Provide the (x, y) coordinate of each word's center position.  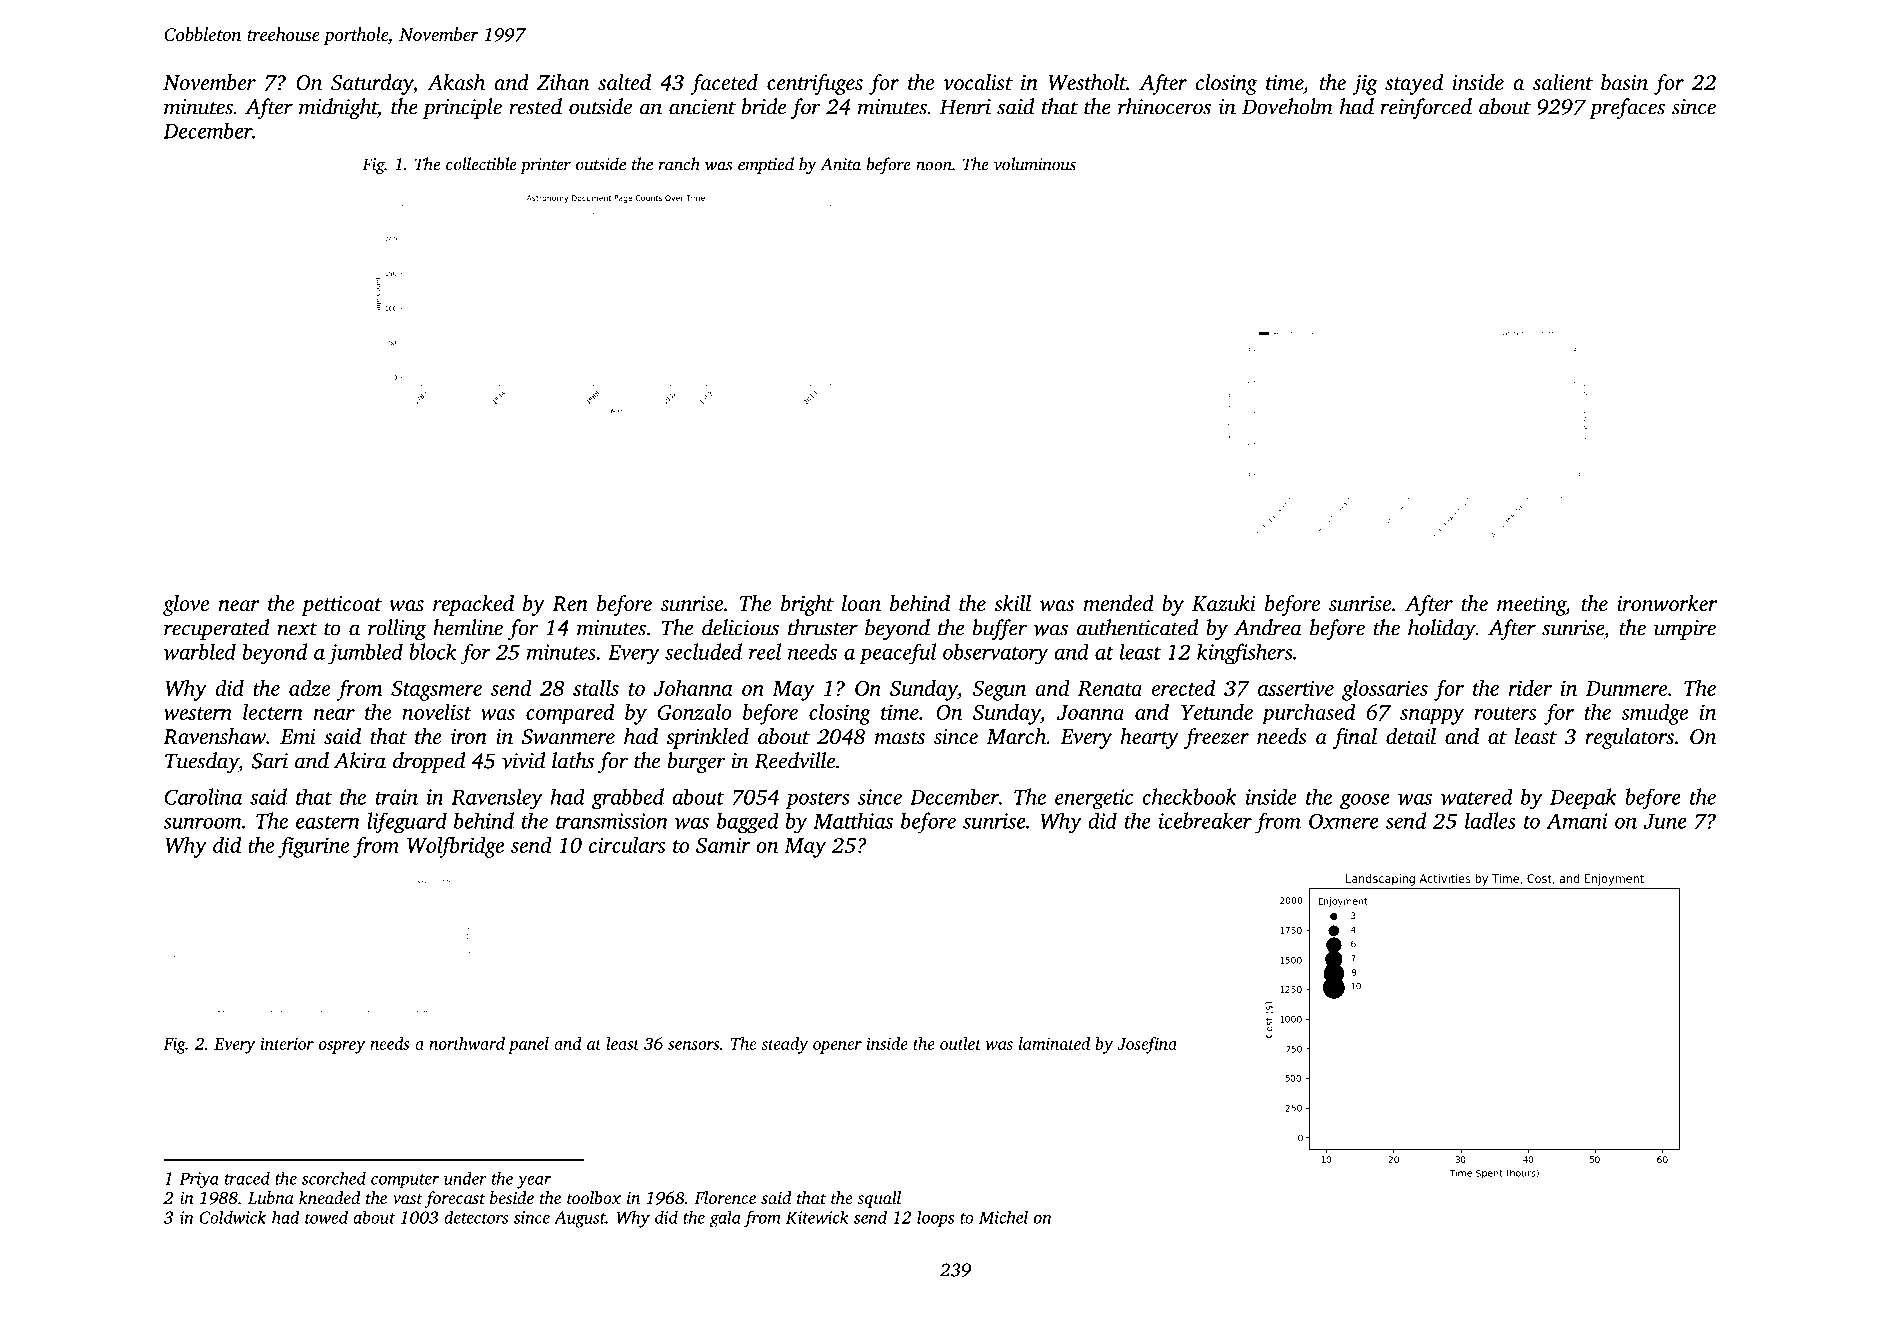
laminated (1054, 1043)
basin (1624, 82)
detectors (476, 1217)
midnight (338, 108)
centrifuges (815, 84)
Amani (1577, 821)
